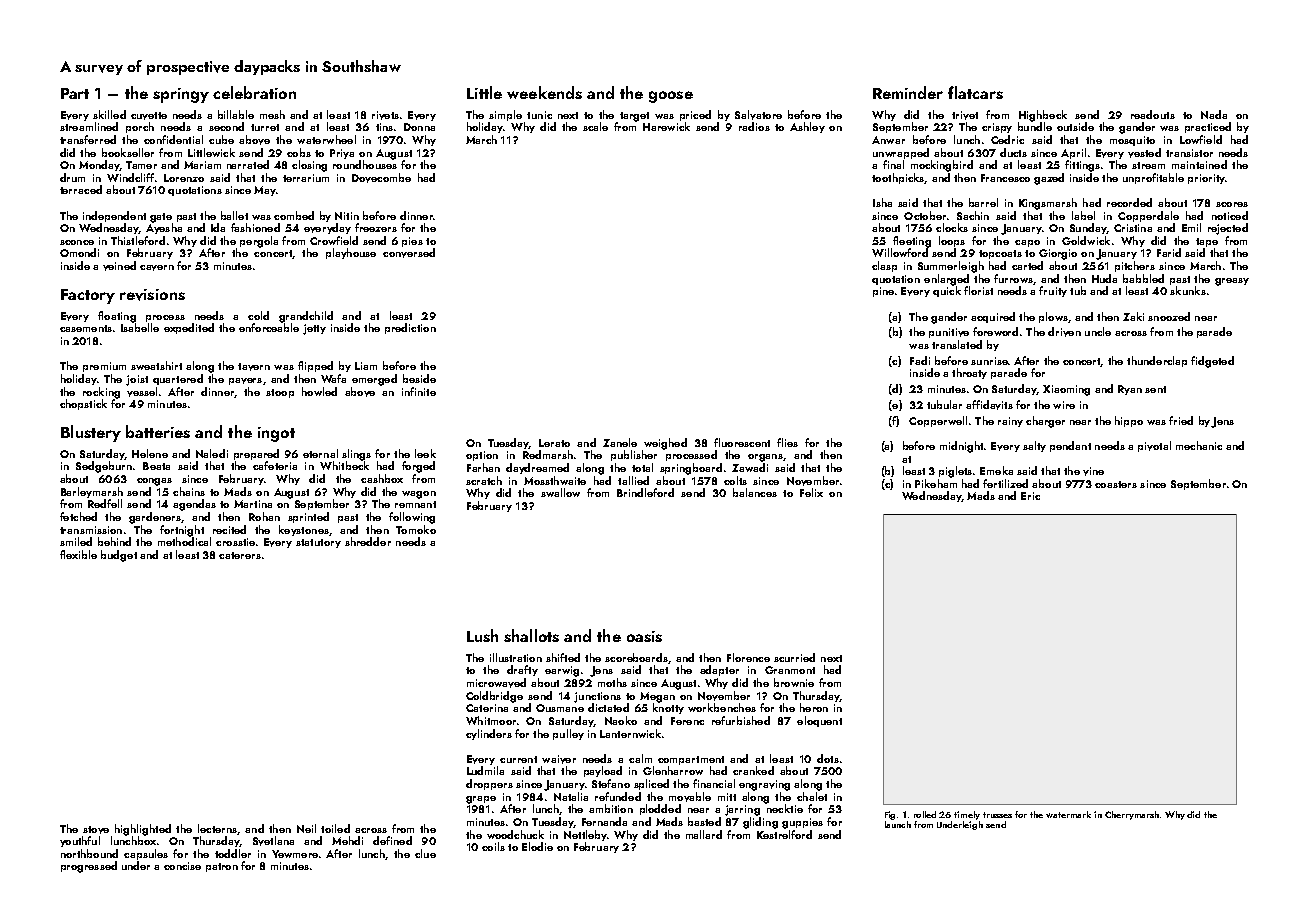 The width and height of the screenshot is (1308, 924). What do you see at coordinates (158, 431) in the screenshot?
I see `batteries` at bounding box center [158, 431].
